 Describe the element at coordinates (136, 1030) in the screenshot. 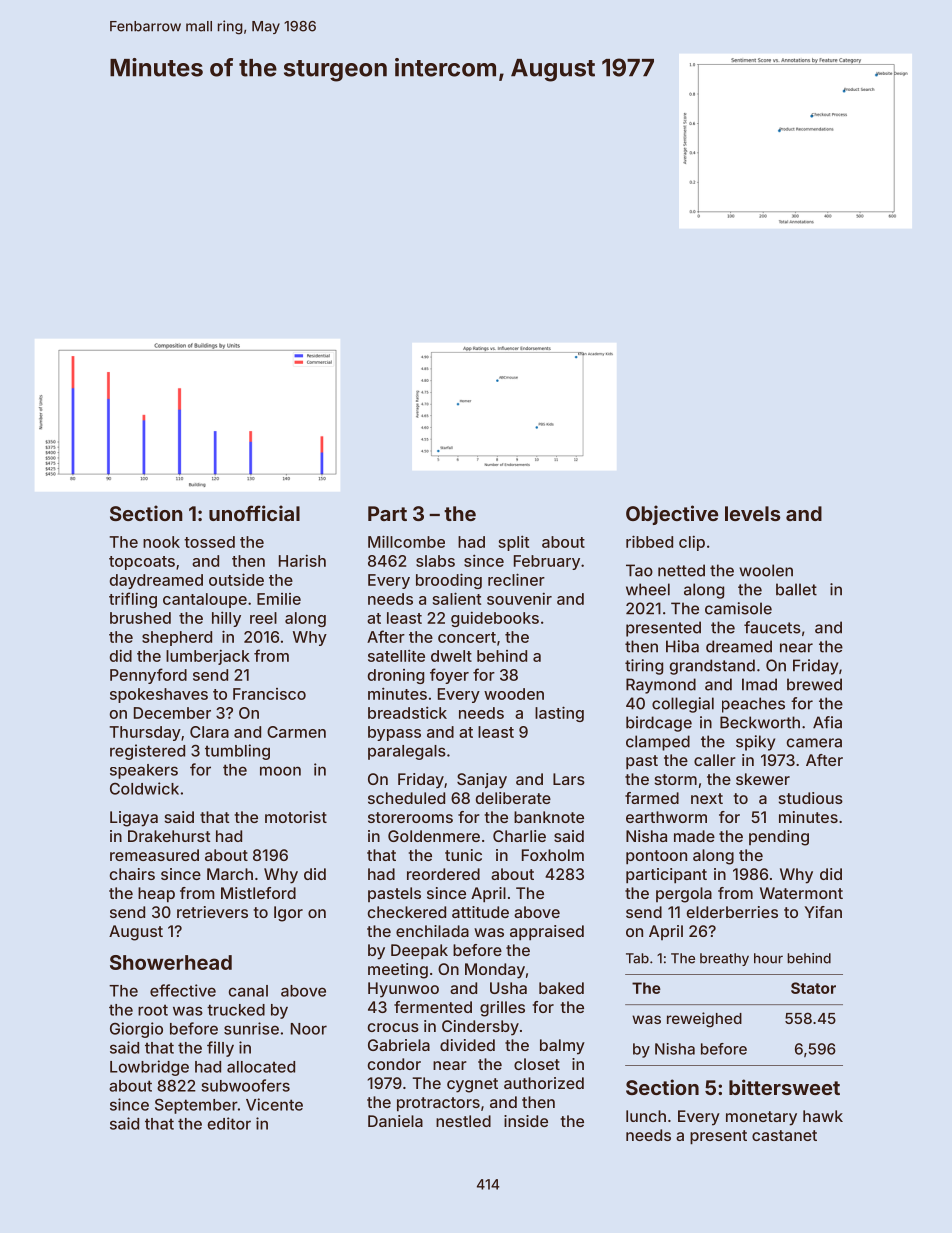

I see `Giorgio` at that location.
